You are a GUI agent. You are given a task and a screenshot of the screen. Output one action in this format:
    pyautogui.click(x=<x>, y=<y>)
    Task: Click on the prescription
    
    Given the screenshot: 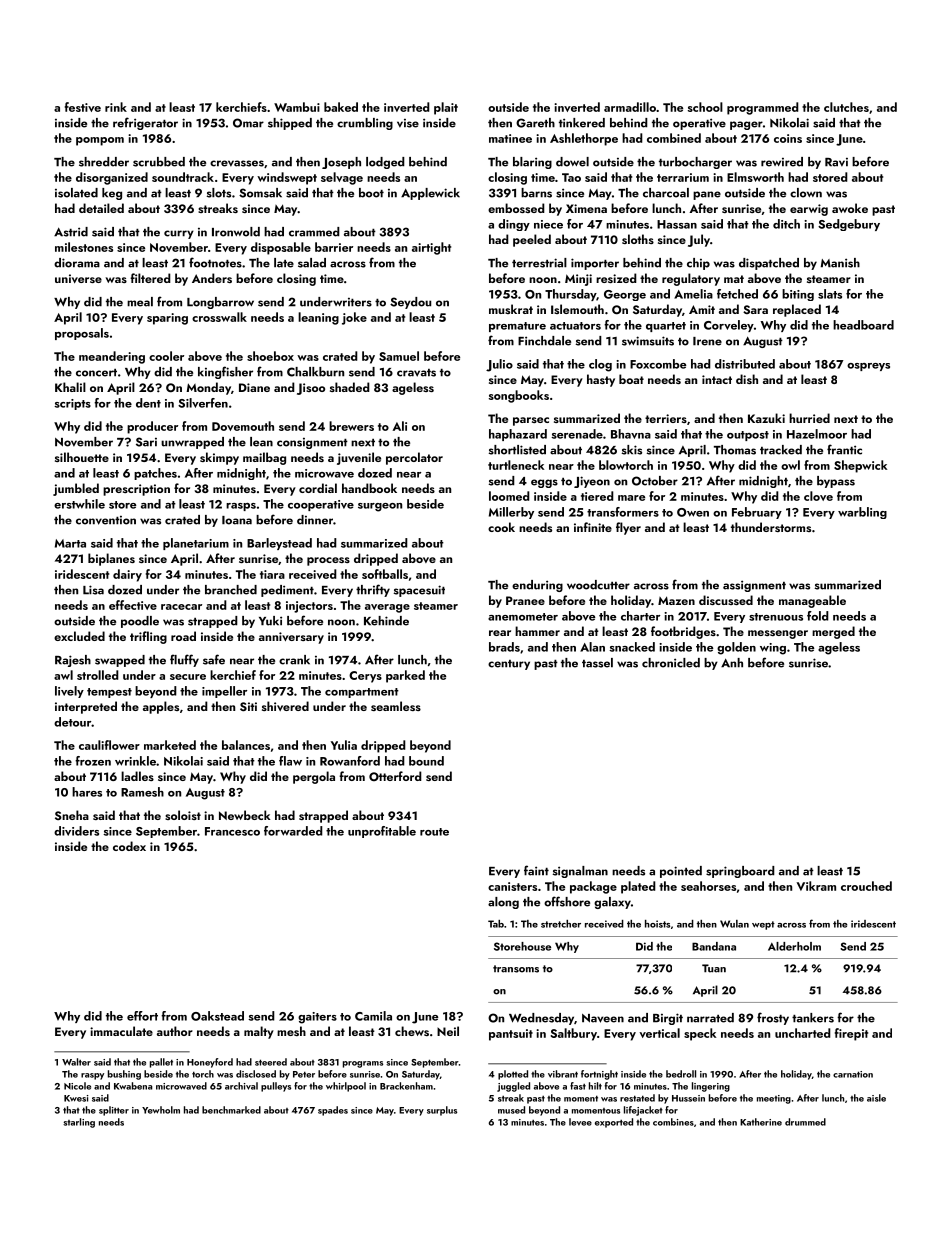 What is the action you would take?
    pyautogui.click(x=136, y=490)
